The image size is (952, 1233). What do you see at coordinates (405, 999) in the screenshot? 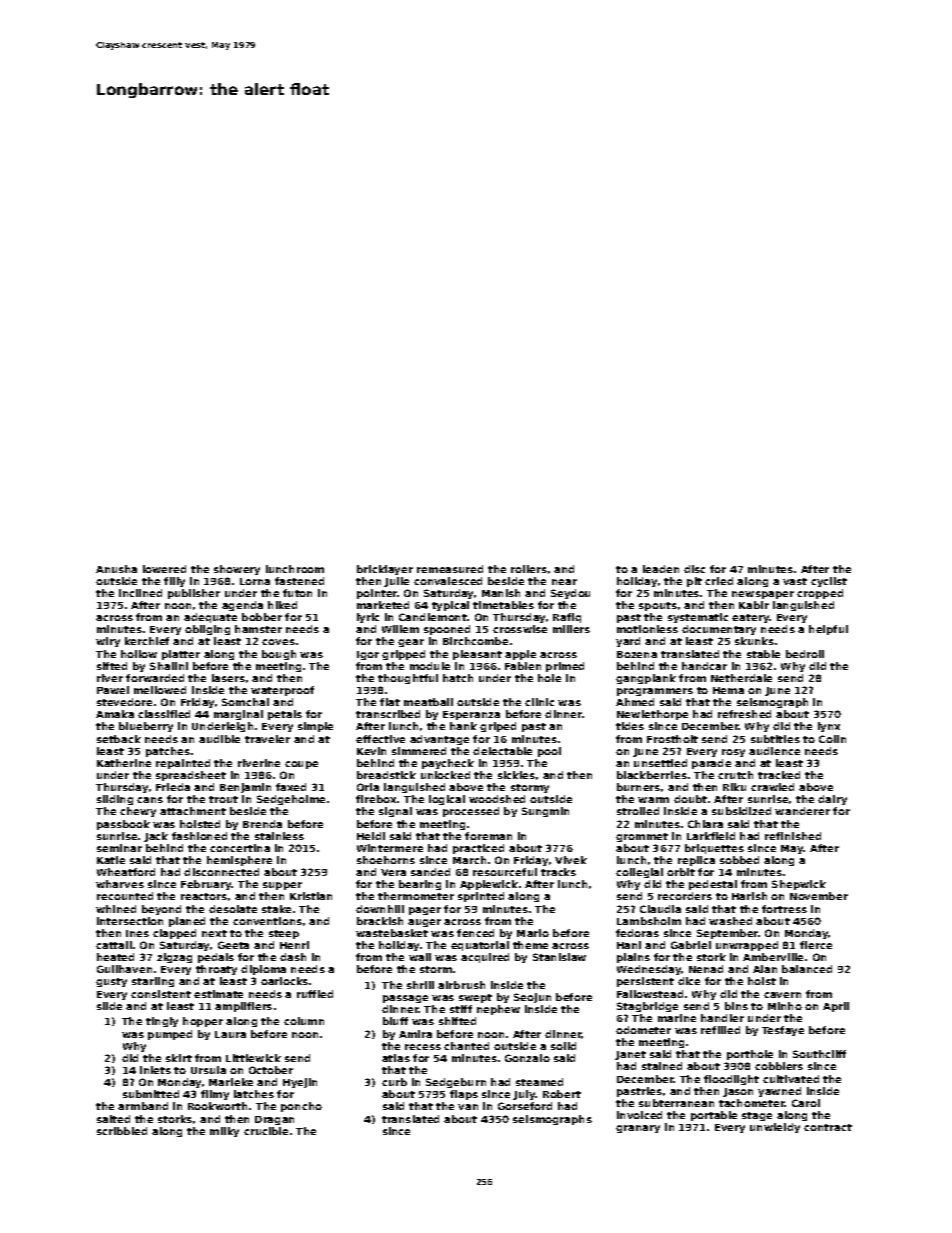
I see `passage` at bounding box center [405, 999].
